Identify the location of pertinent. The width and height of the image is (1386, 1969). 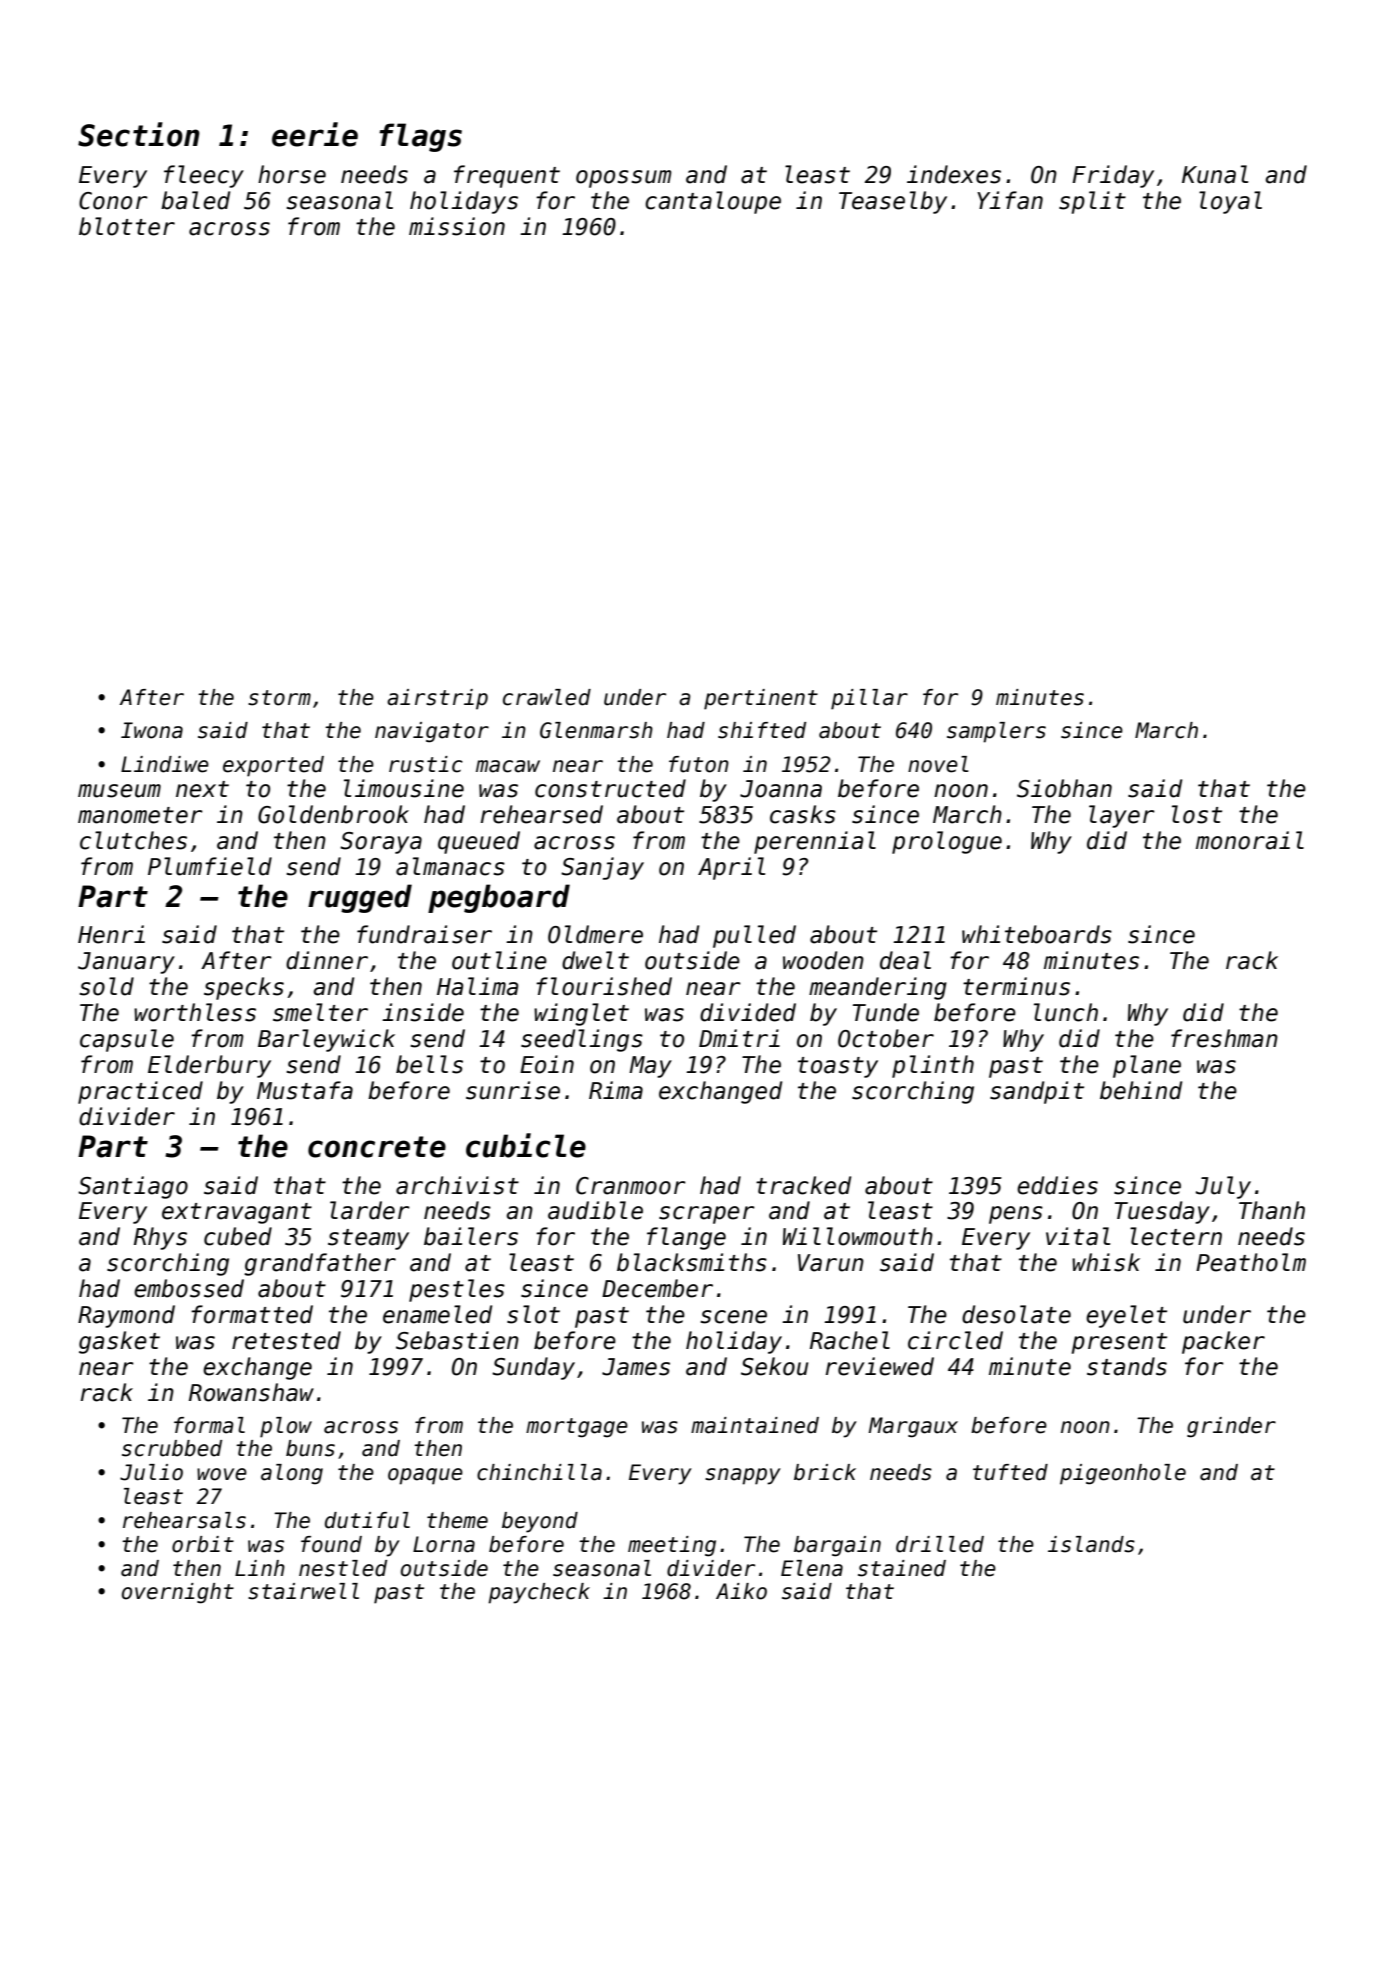
(761, 699).
